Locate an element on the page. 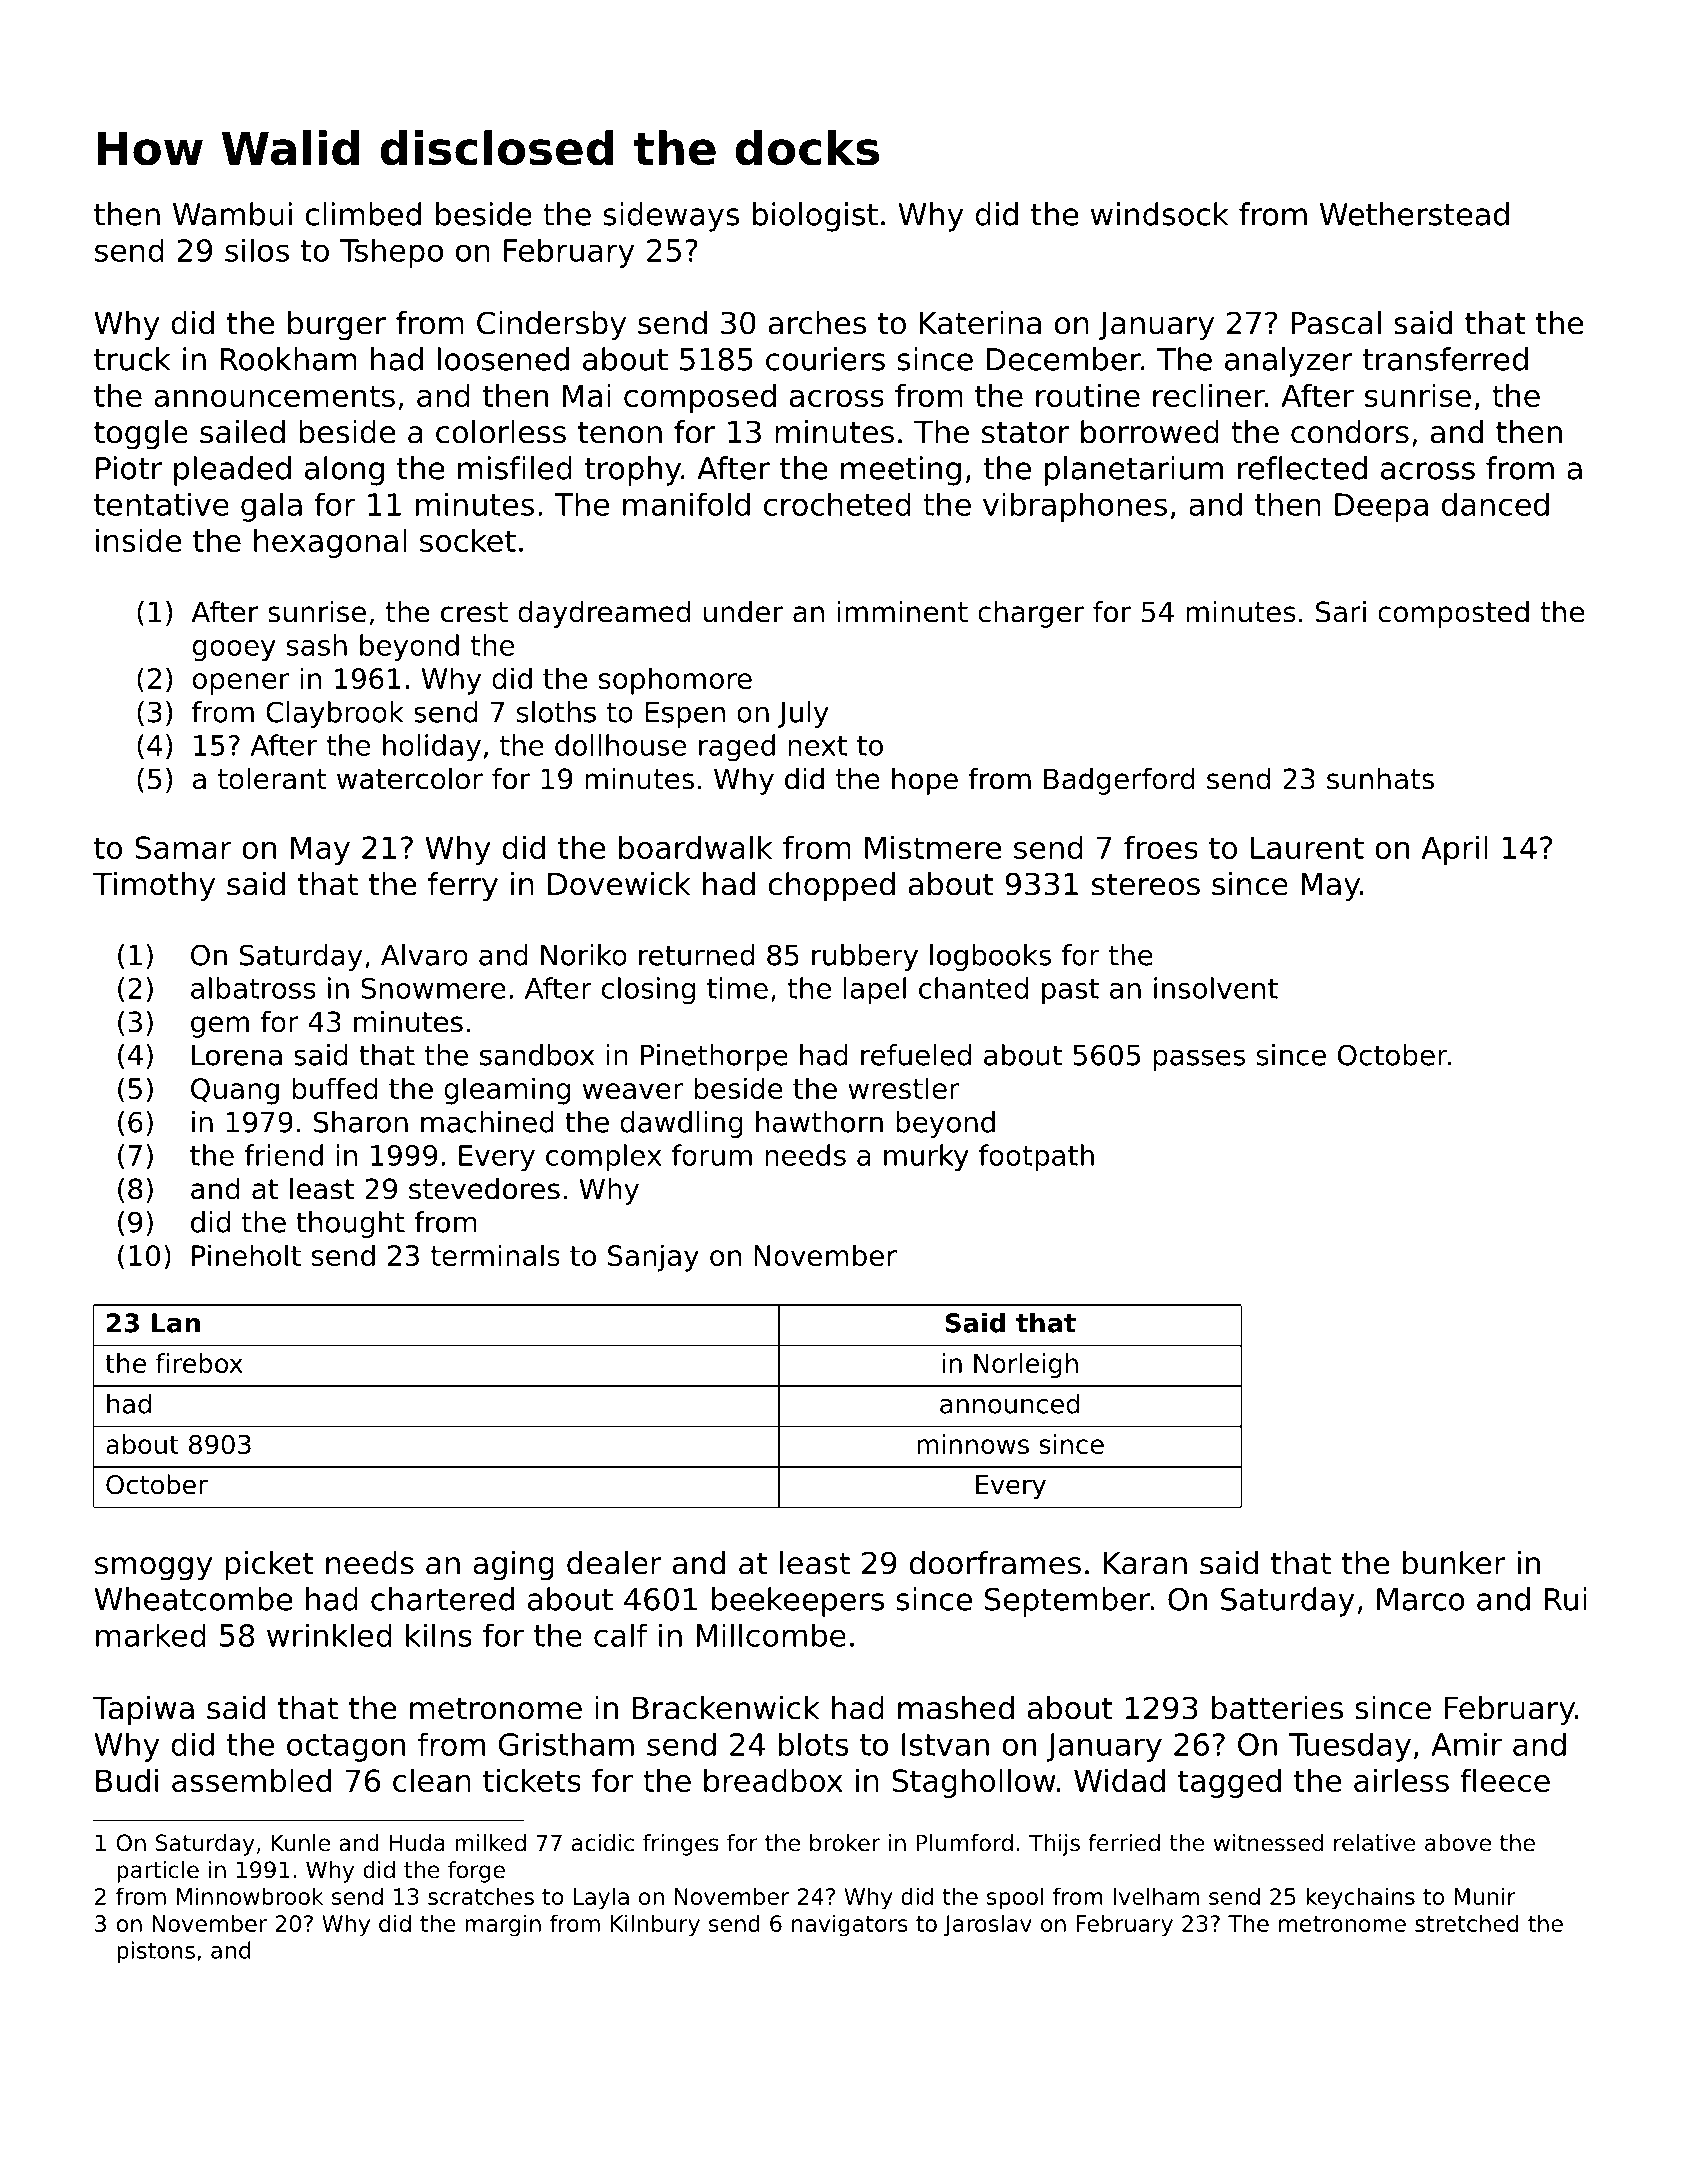  smoggy is located at coordinates (153, 1569).
